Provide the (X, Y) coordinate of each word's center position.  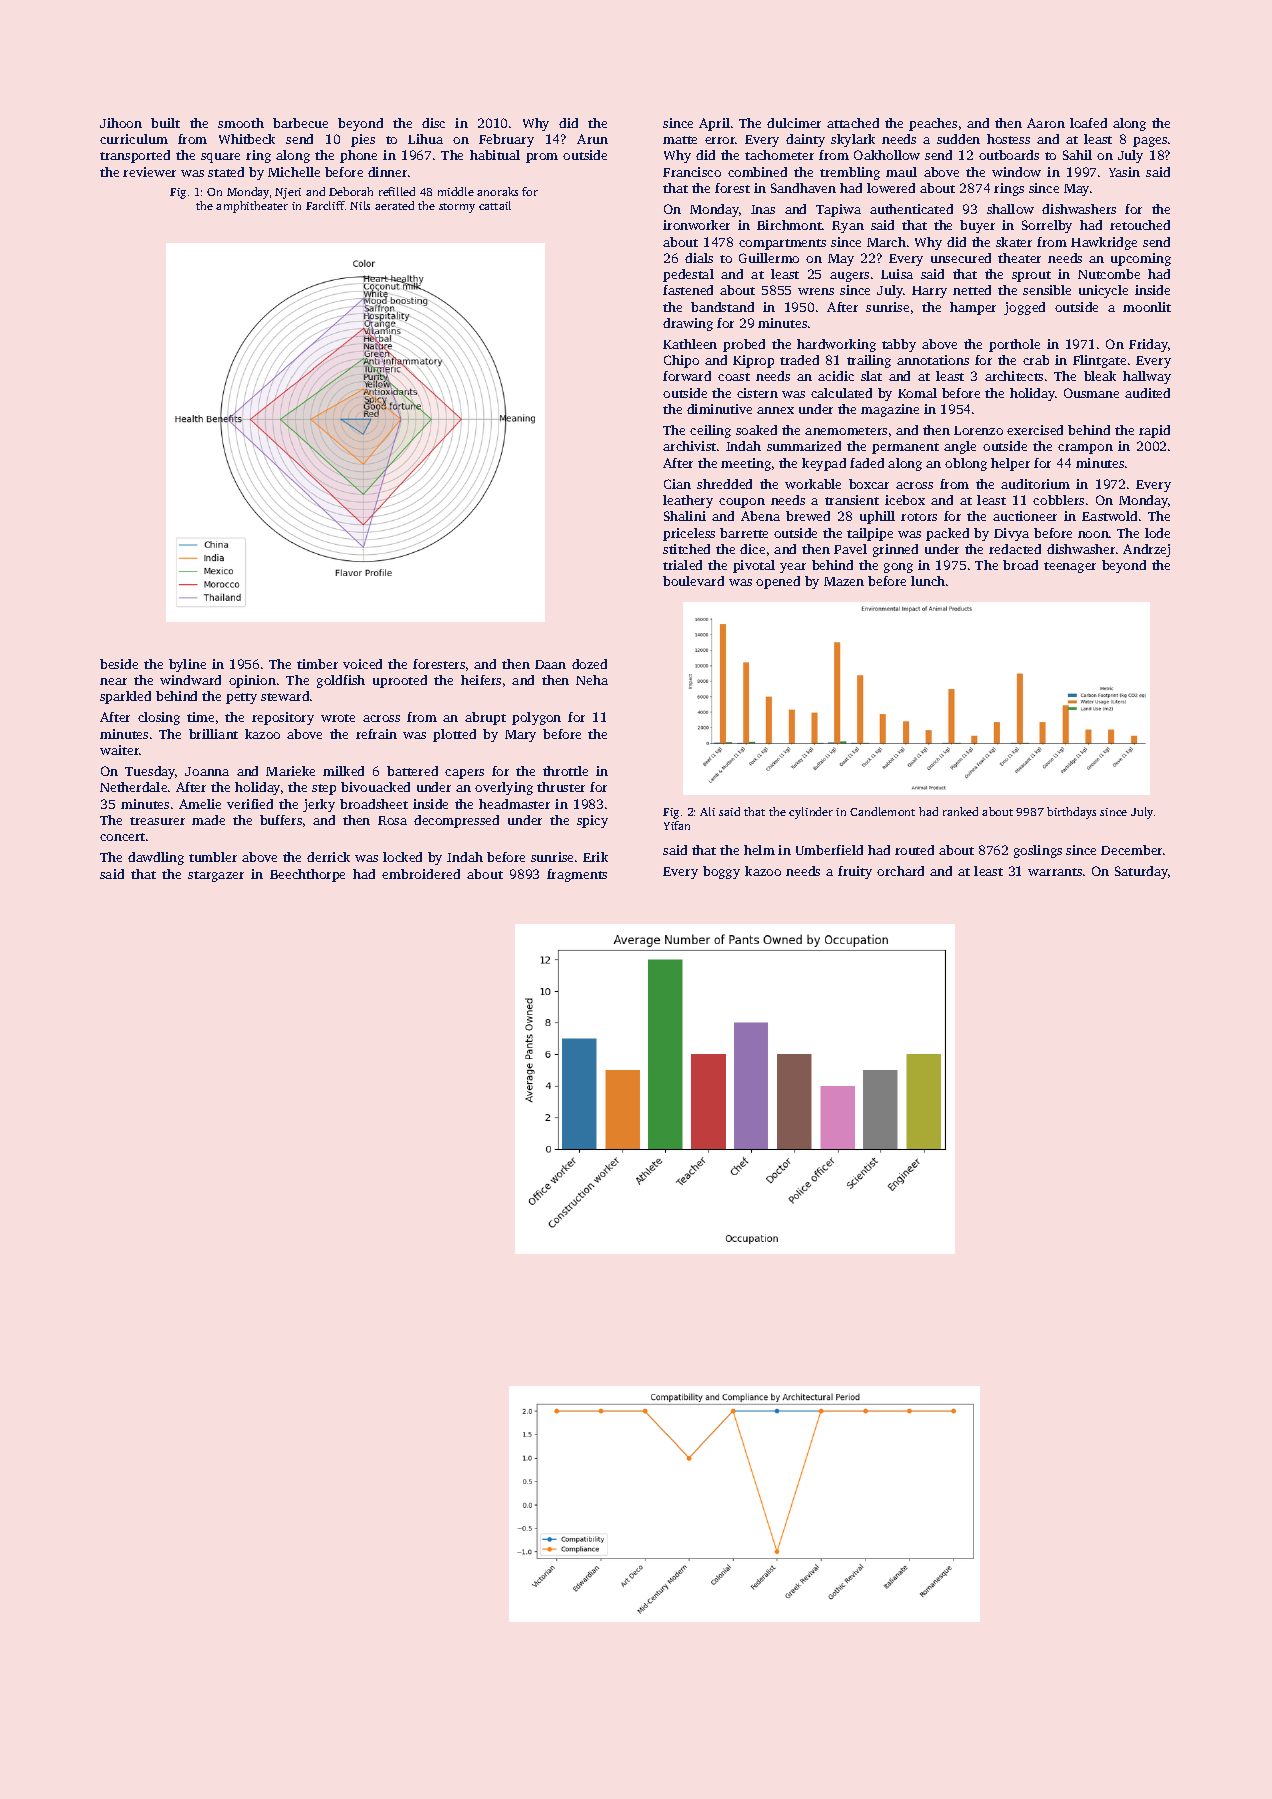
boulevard (693, 581)
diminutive (719, 409)
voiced (362, 664)
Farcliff (325, 205)
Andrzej (1146, 550)
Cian (677, 484)
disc (433, 123)
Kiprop (753, 361)
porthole (1014, 345)
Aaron (1046, 123)
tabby (899, 345)
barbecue (300, 123)
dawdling (156, 858)
